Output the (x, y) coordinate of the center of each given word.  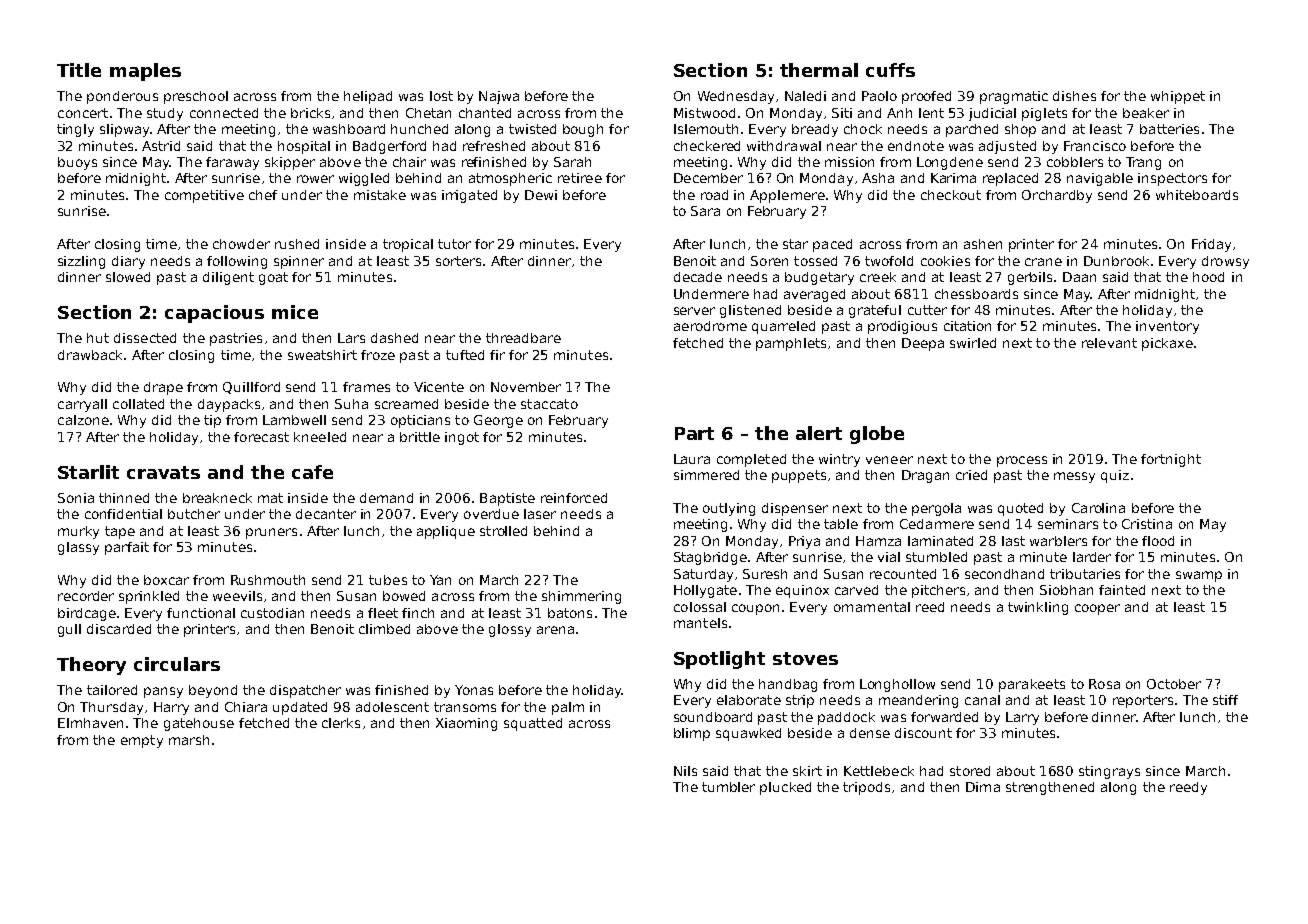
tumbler (728, 787)
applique (446, 532)
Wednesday (736, 97)
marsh (189, 740)
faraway (232, 163)
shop (1020, 130)
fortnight (1171, 460)
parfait (127, 548)
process (1022, 461)
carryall (82, 405)
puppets (799, 476)
